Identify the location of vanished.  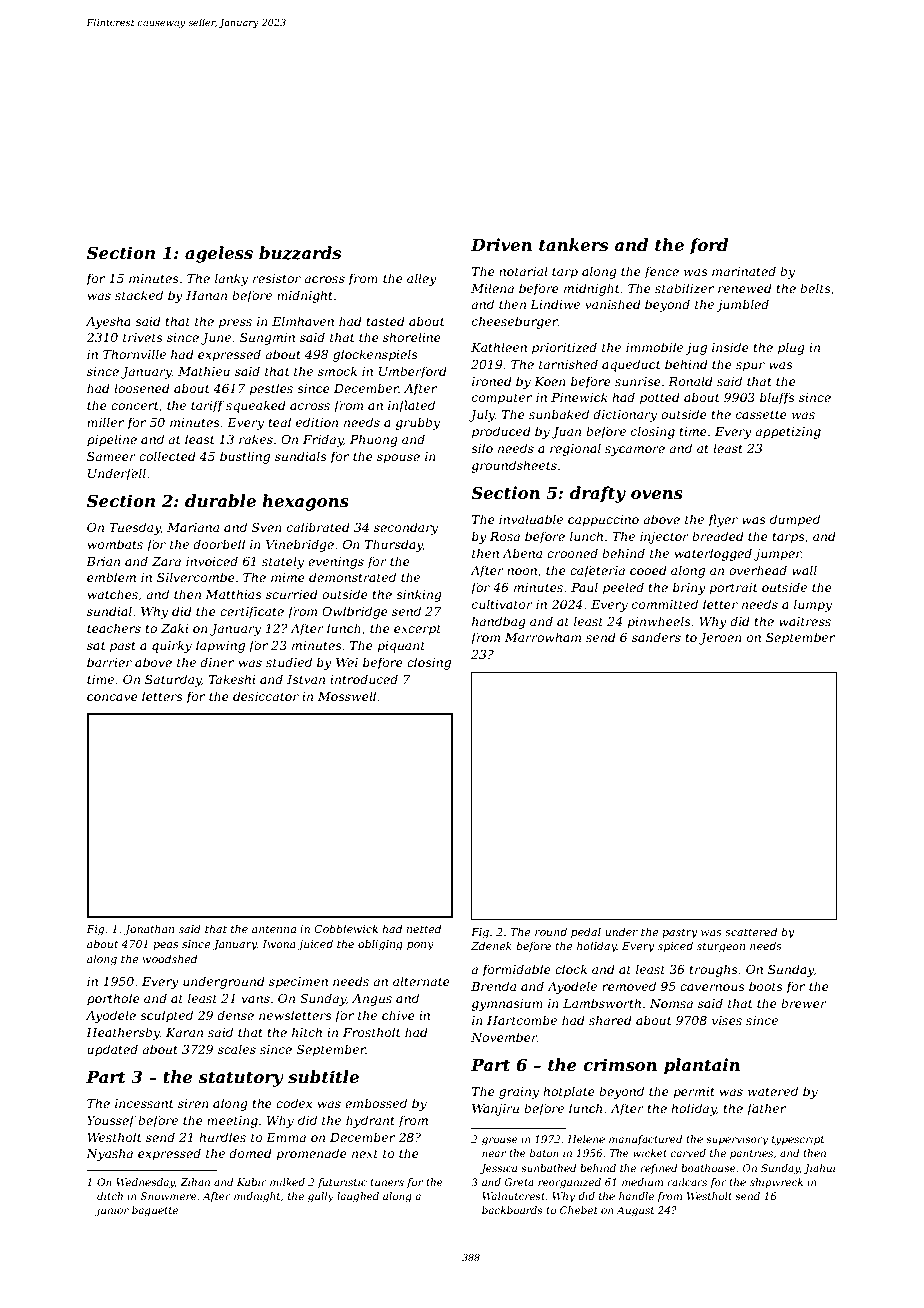
(613, 304).
